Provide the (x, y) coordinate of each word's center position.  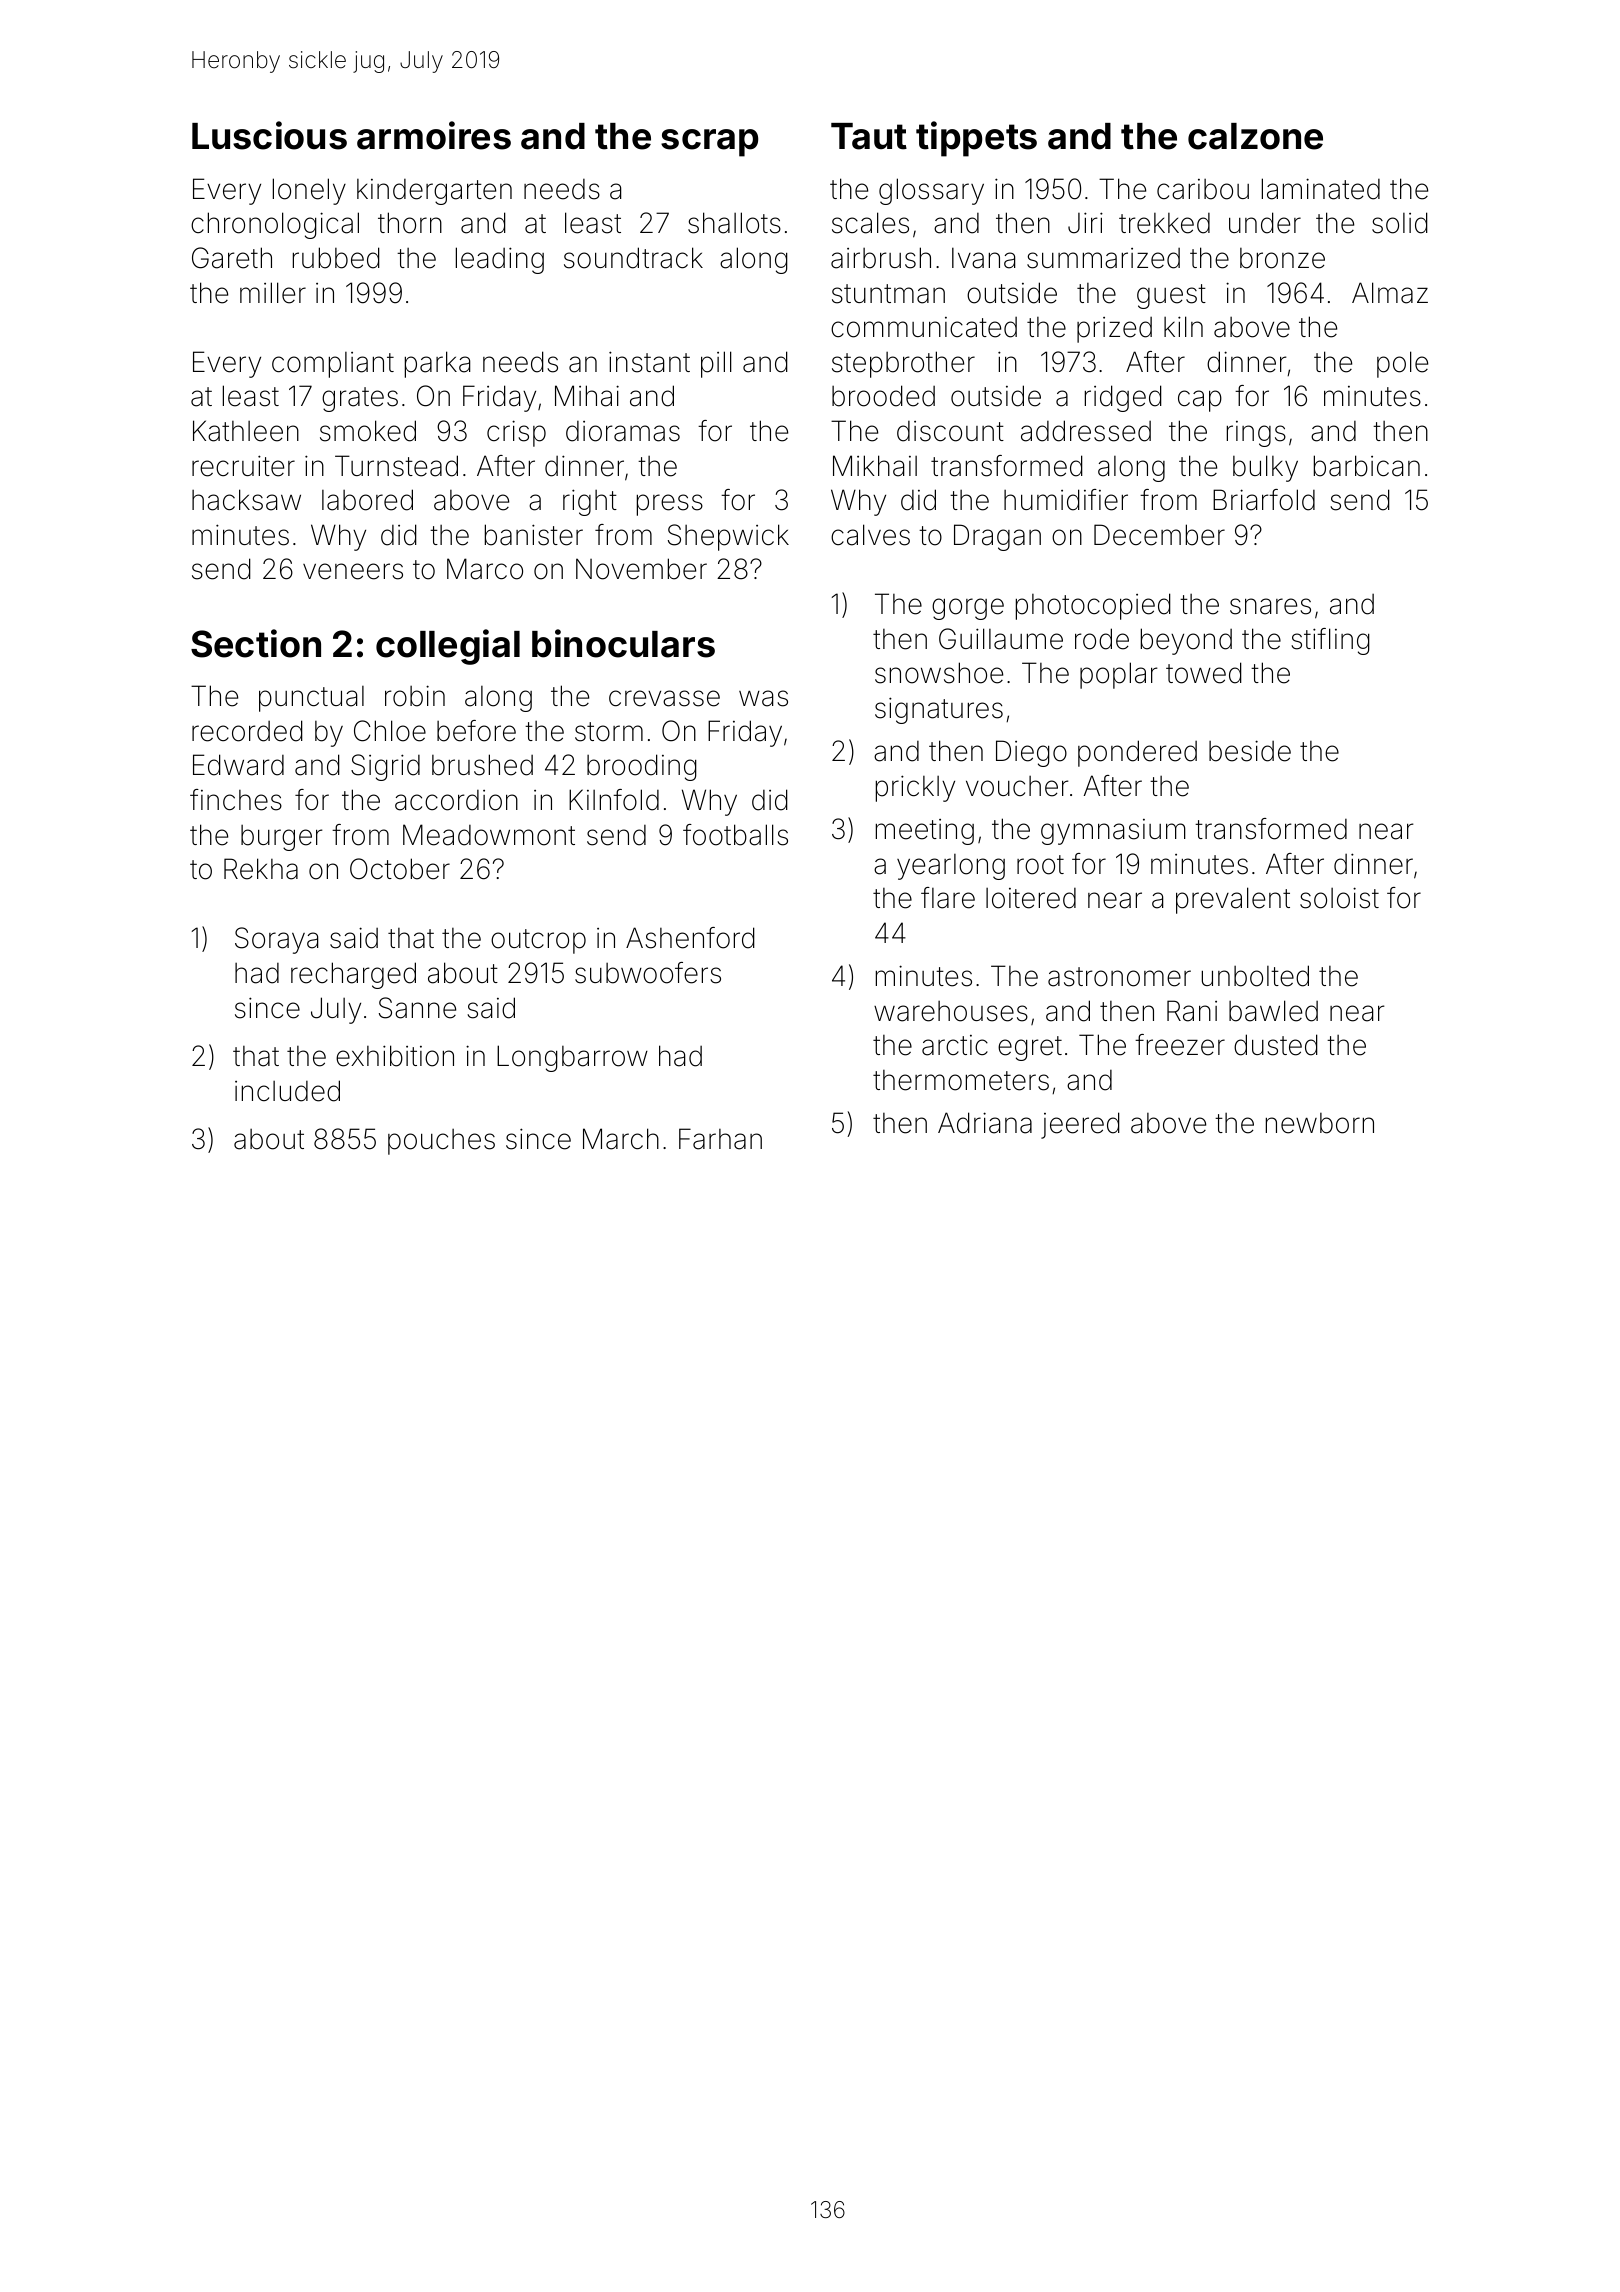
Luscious (269, 135)
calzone (1255, 136)
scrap (709, 143)
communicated (924, 327)
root (1040, 865)
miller (273, 293)
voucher (1017, 786)
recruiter (243, 466)
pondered (1137, 753)
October (400, 869)
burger (282, 838)
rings (1256, 434)
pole (1402, 364)
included (287, 1091)
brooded (883, 396)
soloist (1339, 898)
